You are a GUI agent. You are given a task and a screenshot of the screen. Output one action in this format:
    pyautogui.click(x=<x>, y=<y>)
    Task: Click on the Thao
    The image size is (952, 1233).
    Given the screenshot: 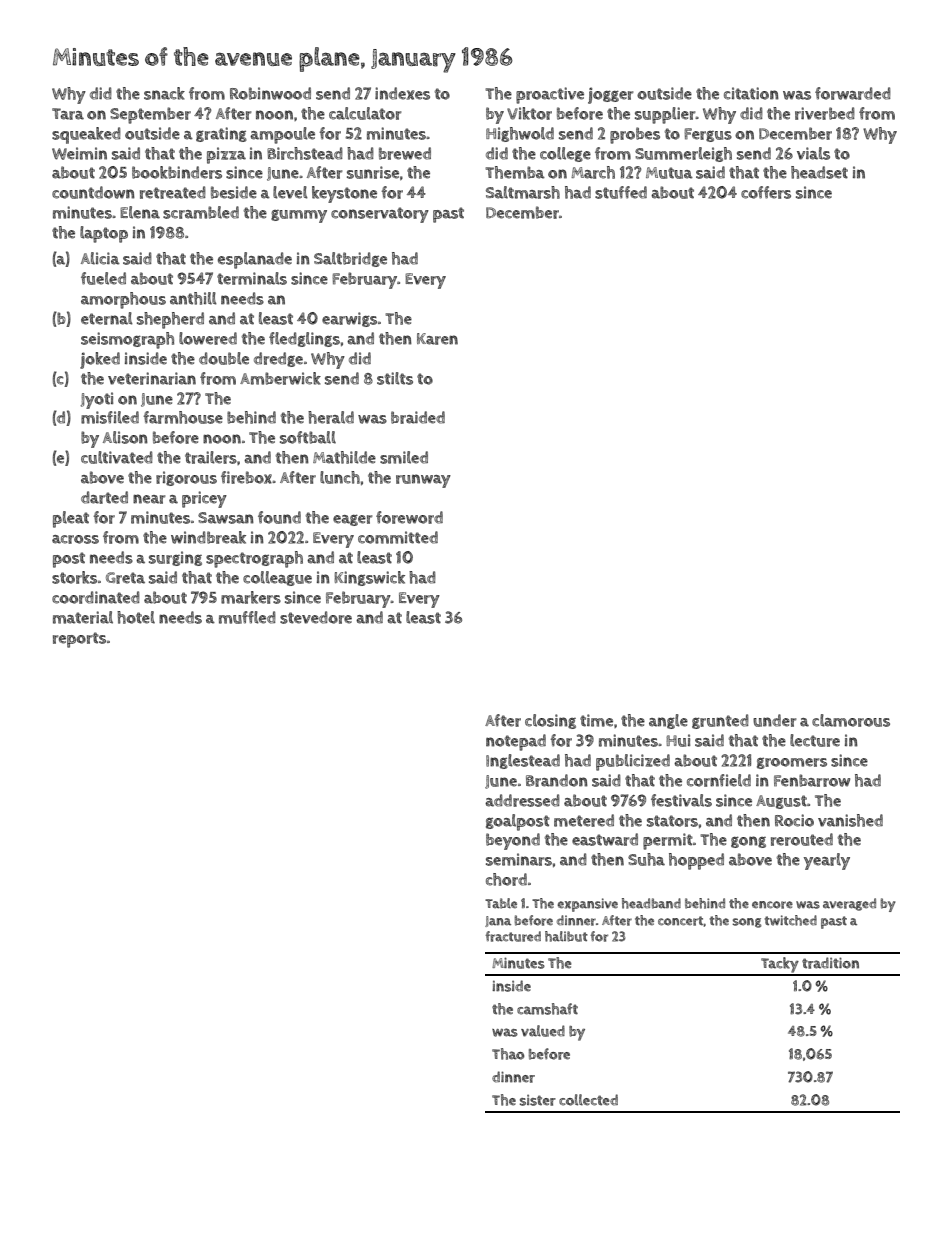 What is the action you would take?
    pyautogui.click(x=508, y=1054)
